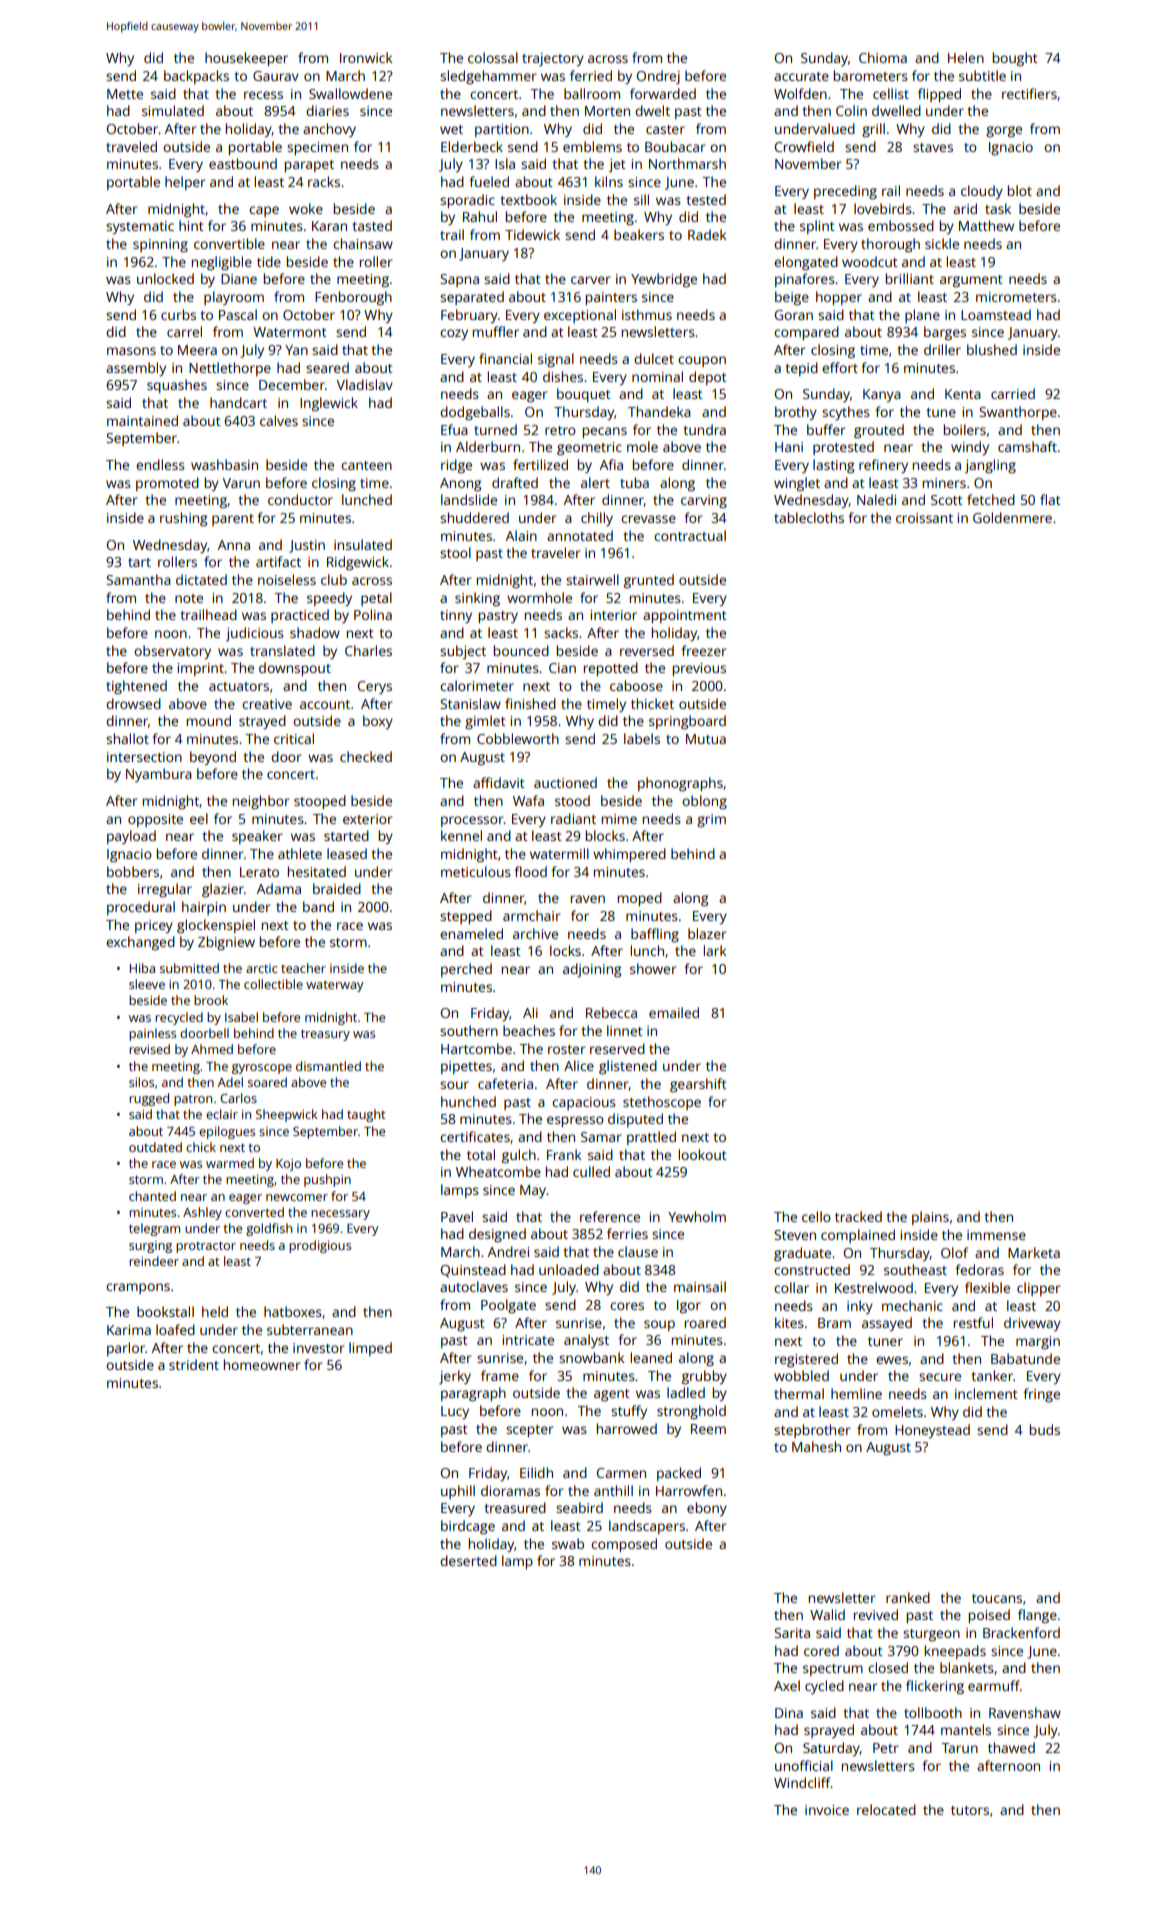 The image size is (1167, 1921). I want to click on chanted, so click(152, 1196).
